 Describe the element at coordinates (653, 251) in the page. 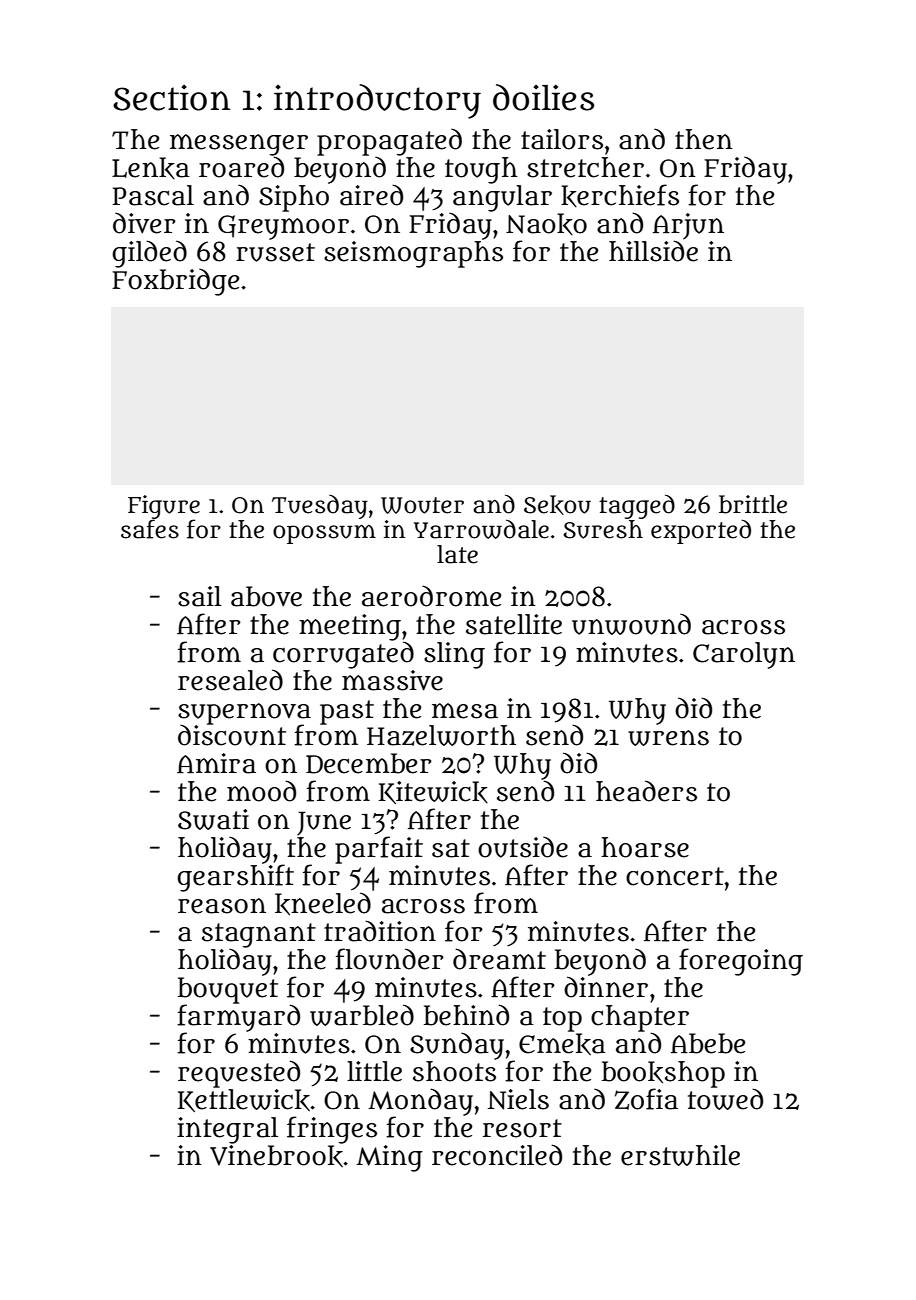

I see `hillside` at that location.
